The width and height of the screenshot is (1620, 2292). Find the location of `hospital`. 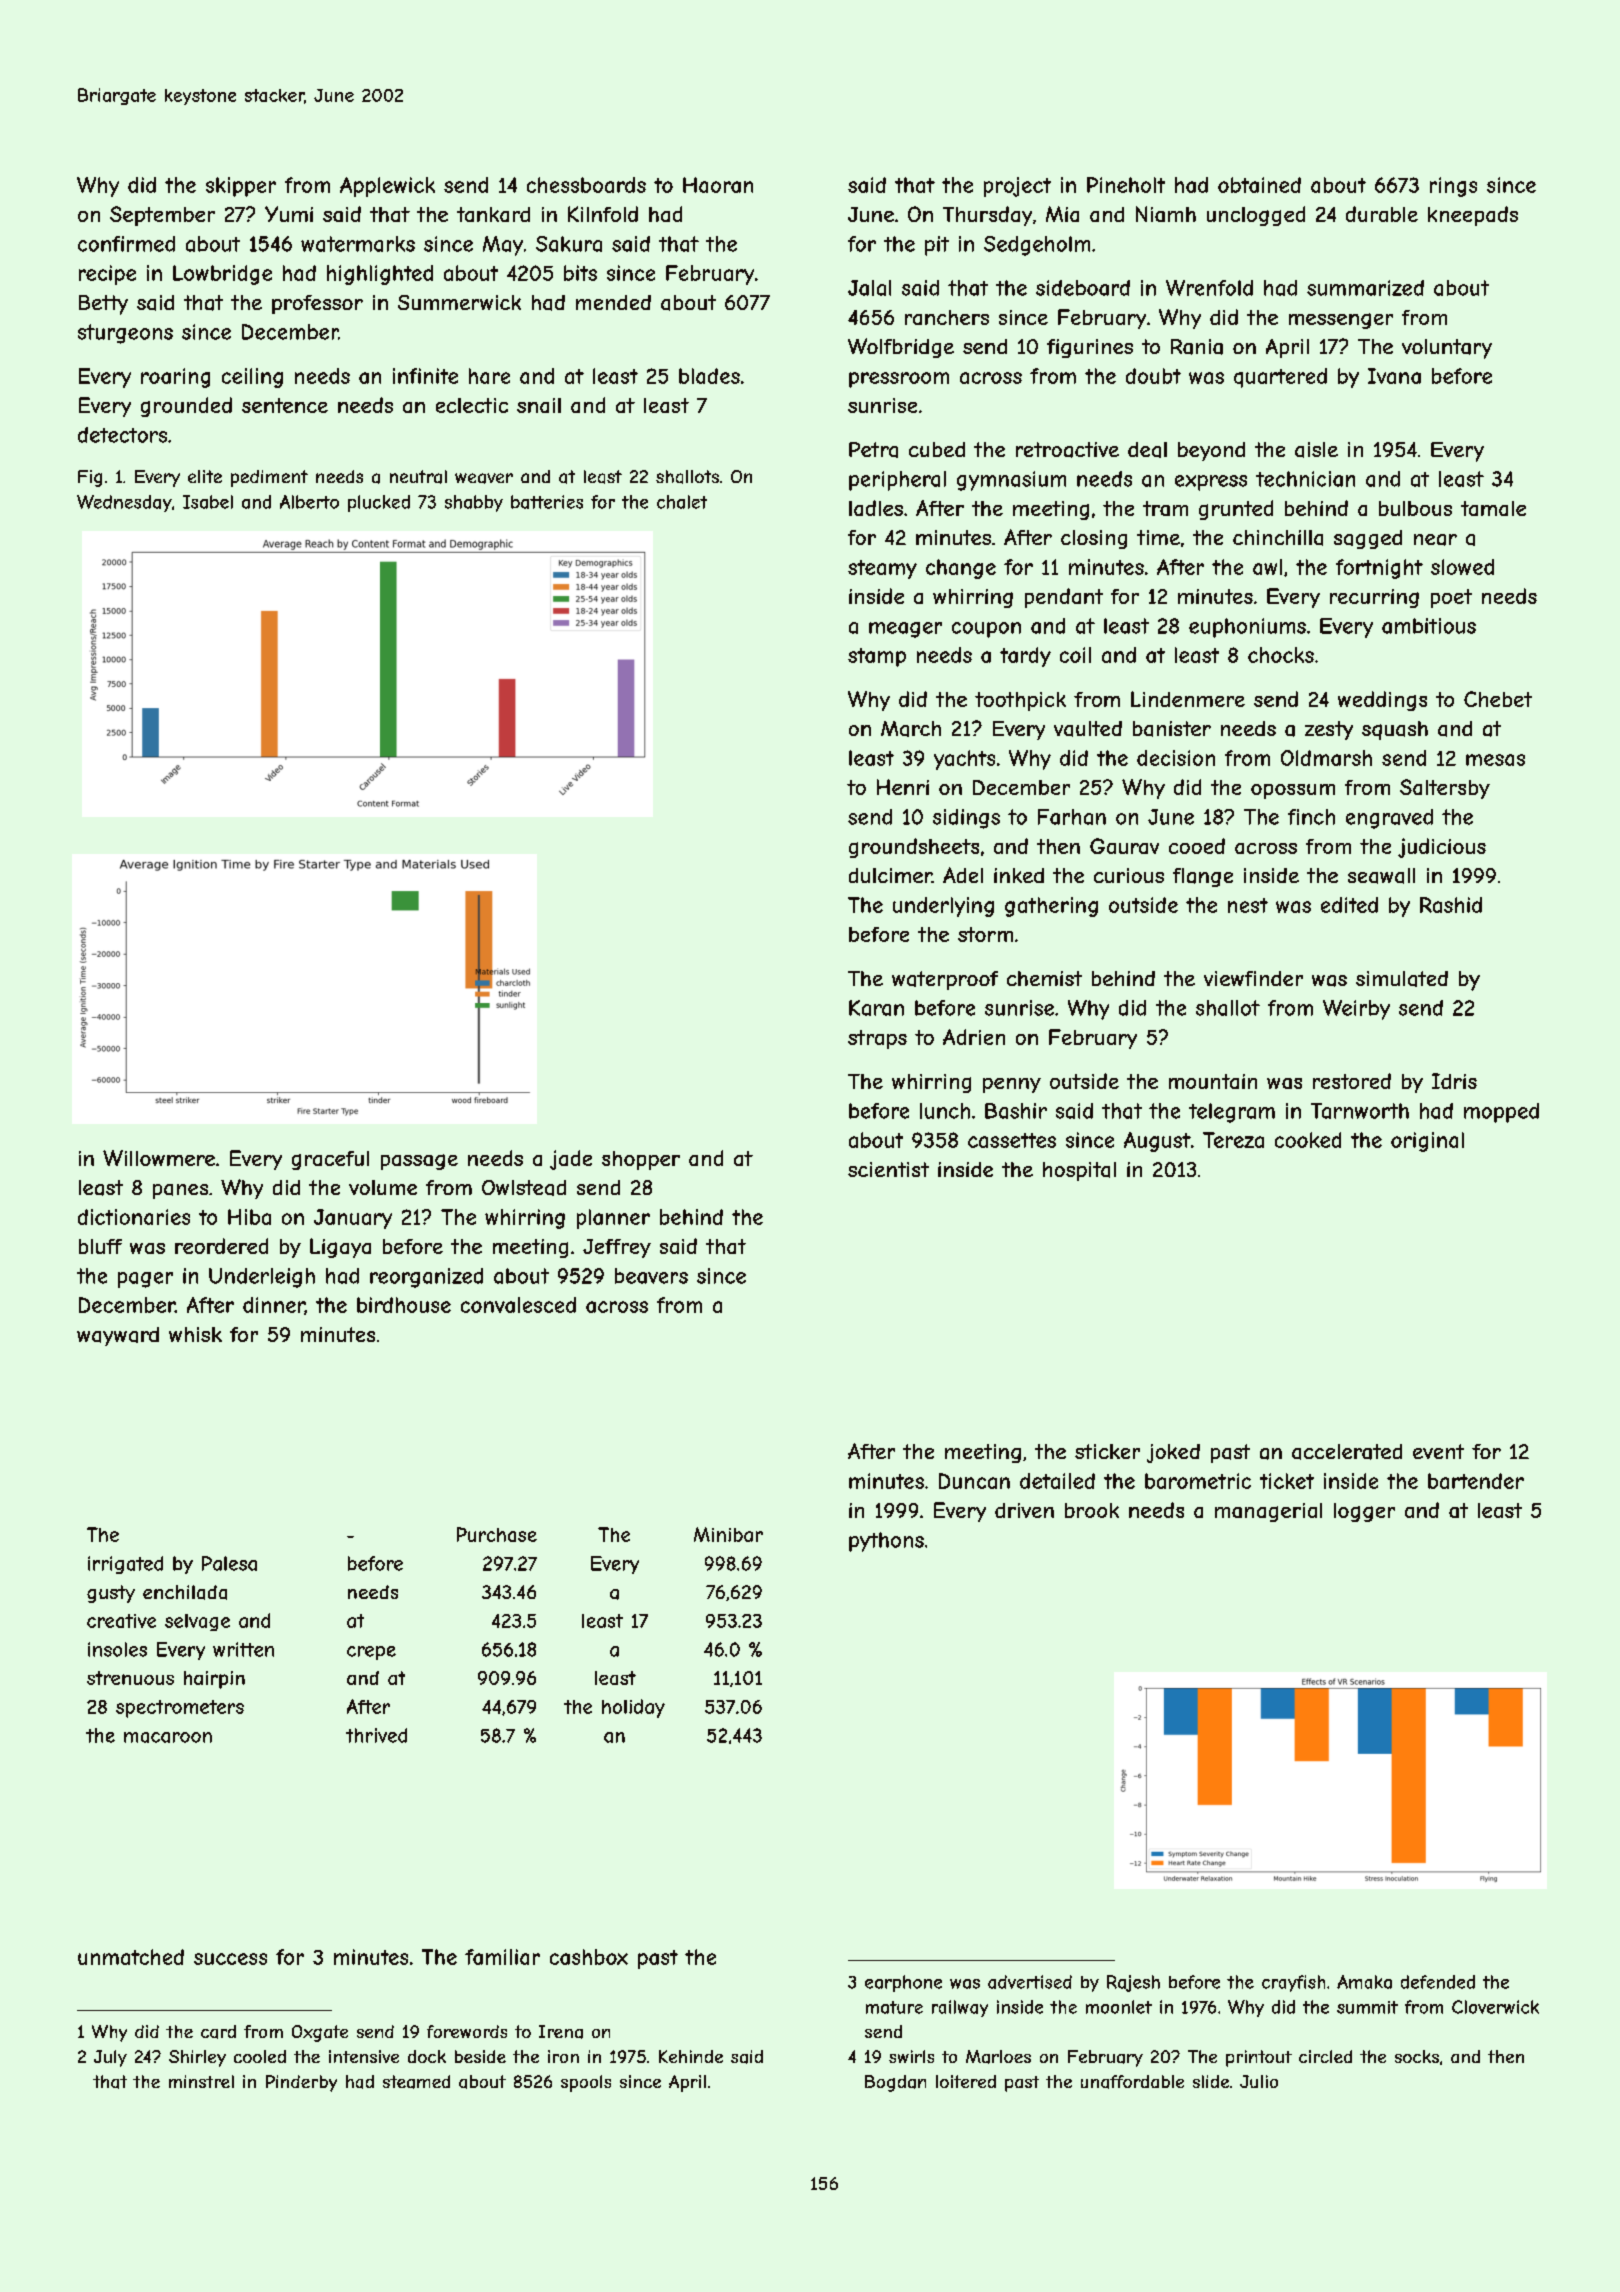

hospital is located at coordinates (1079, 1171).
